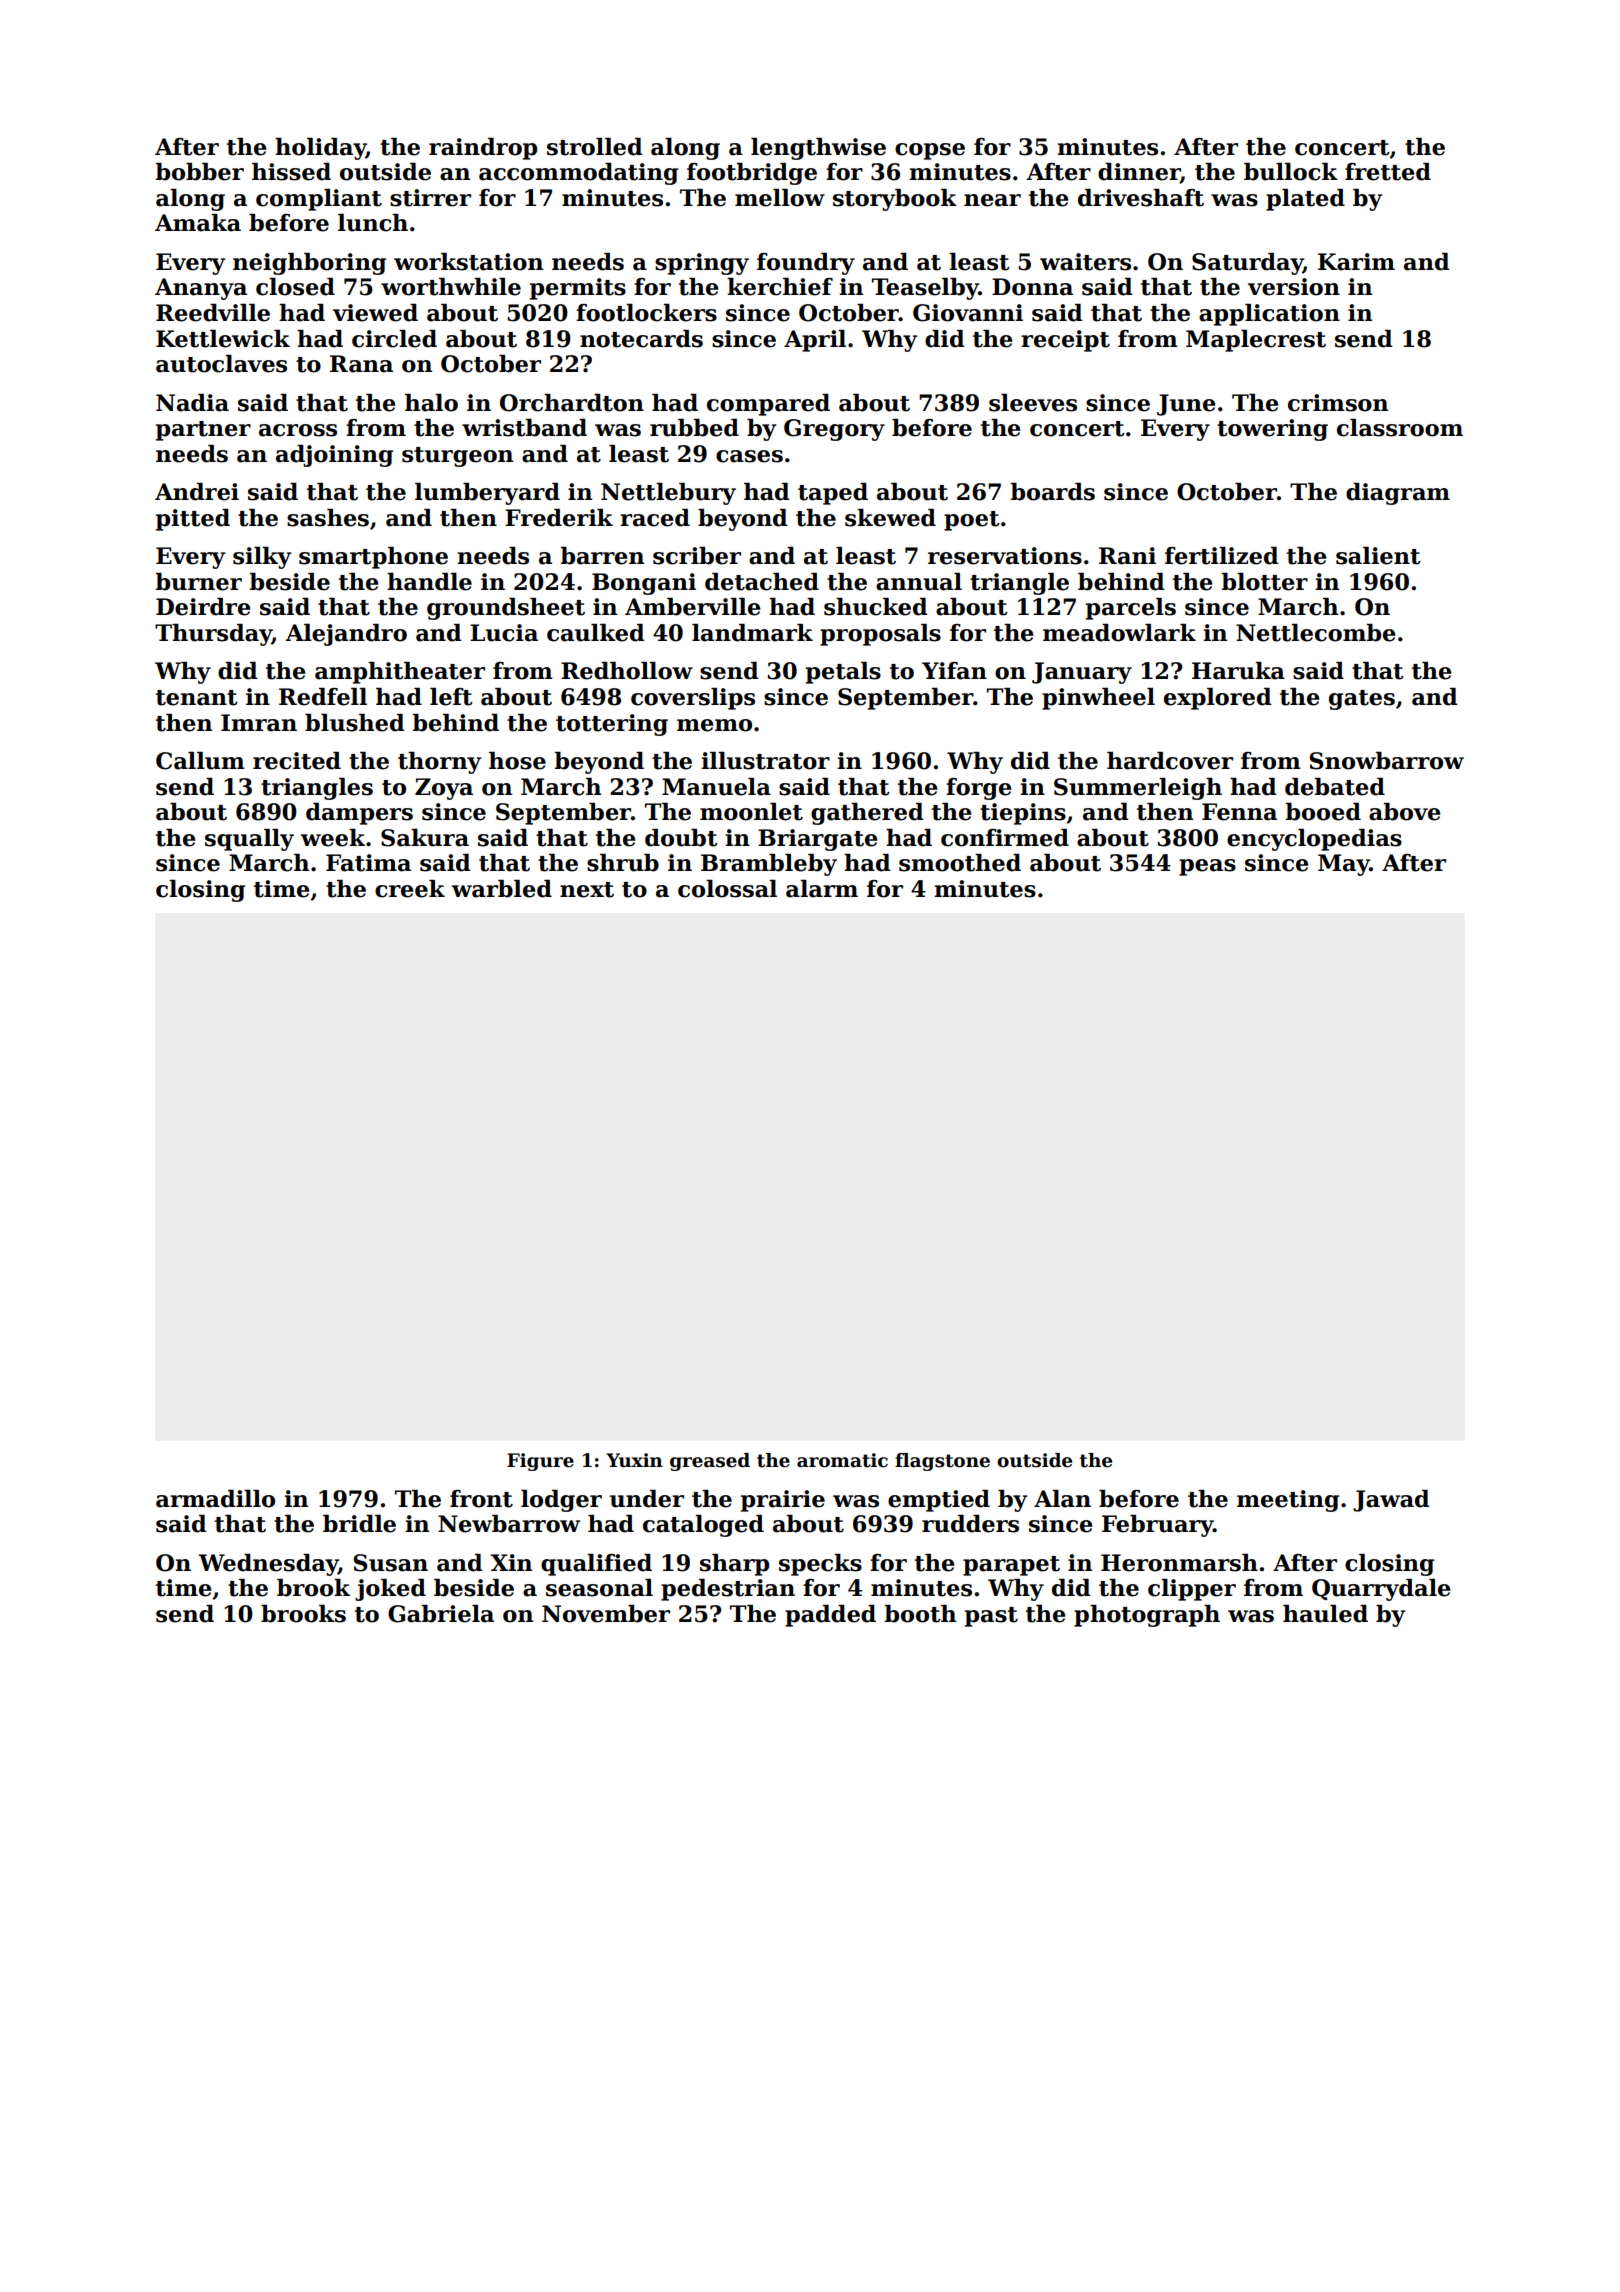  What do you see at coordinates (268, 1565) in the document?
I see `Wednesday` at bounding box center [268, 1565].
